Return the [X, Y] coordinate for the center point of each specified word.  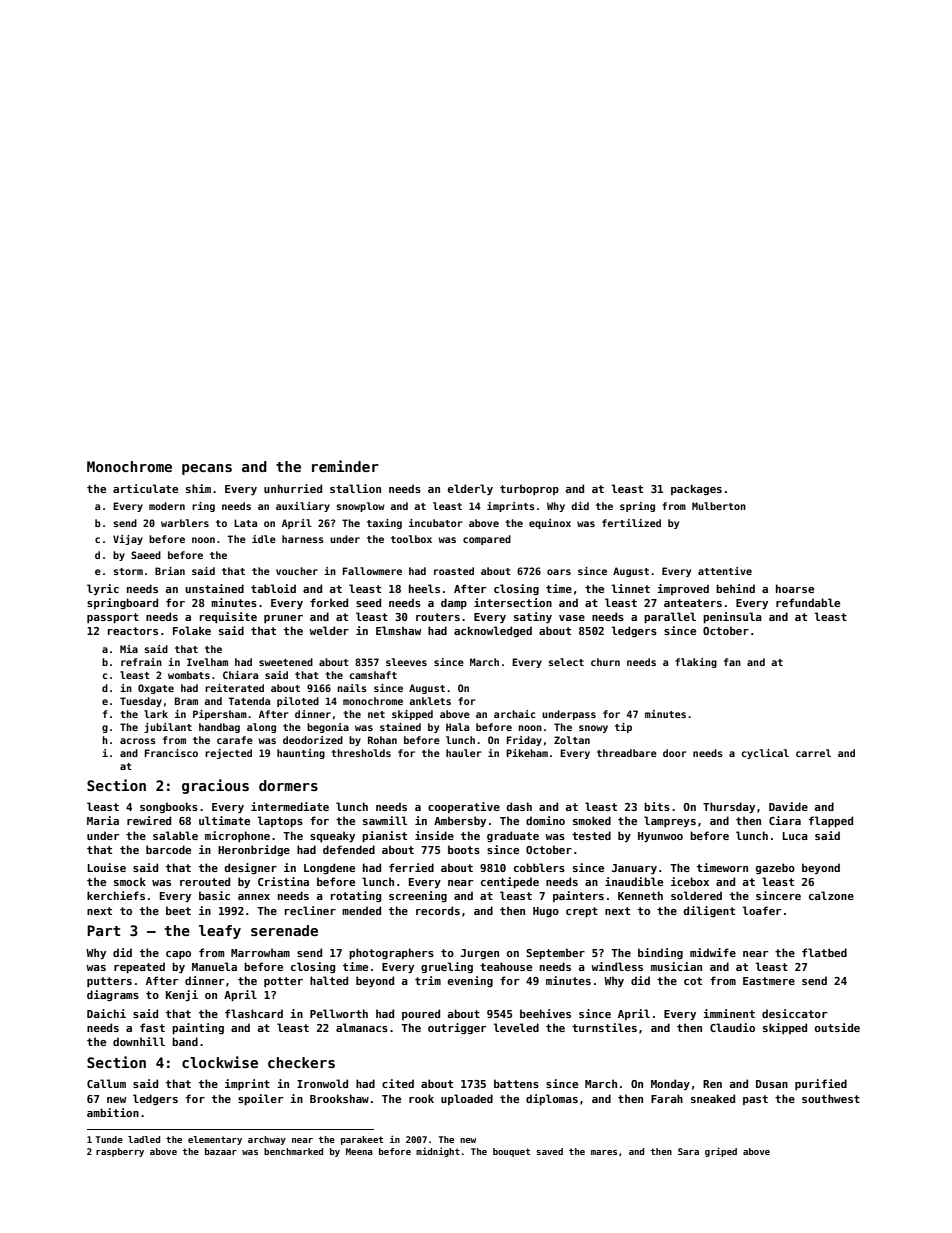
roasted [454, 571]
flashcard [254, 1013]
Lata [245, 523]
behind [735, 588]
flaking [696, 663]
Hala [457, 727]
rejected [228, 754]
